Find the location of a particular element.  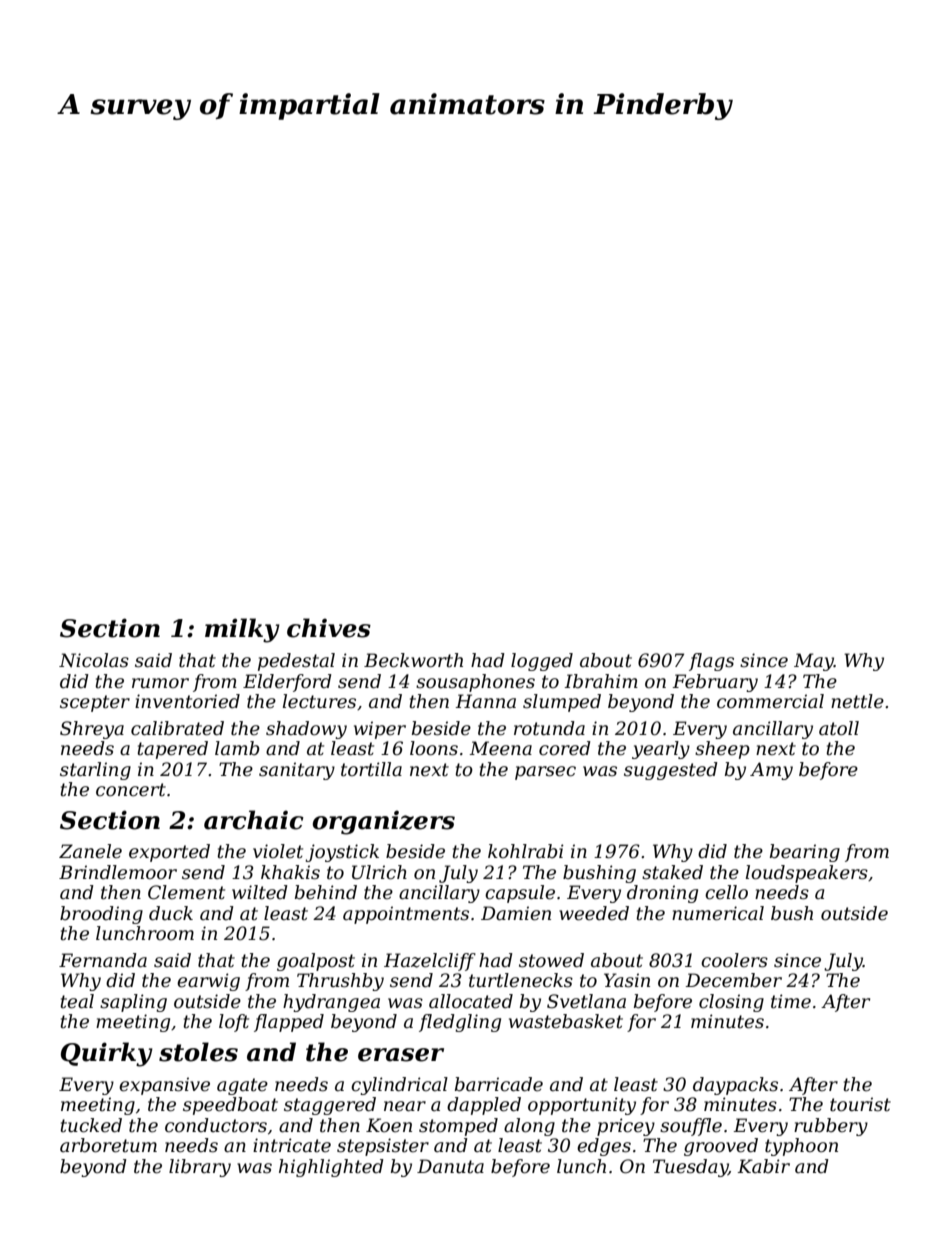

lamb is located at coordinates (237, 748).
